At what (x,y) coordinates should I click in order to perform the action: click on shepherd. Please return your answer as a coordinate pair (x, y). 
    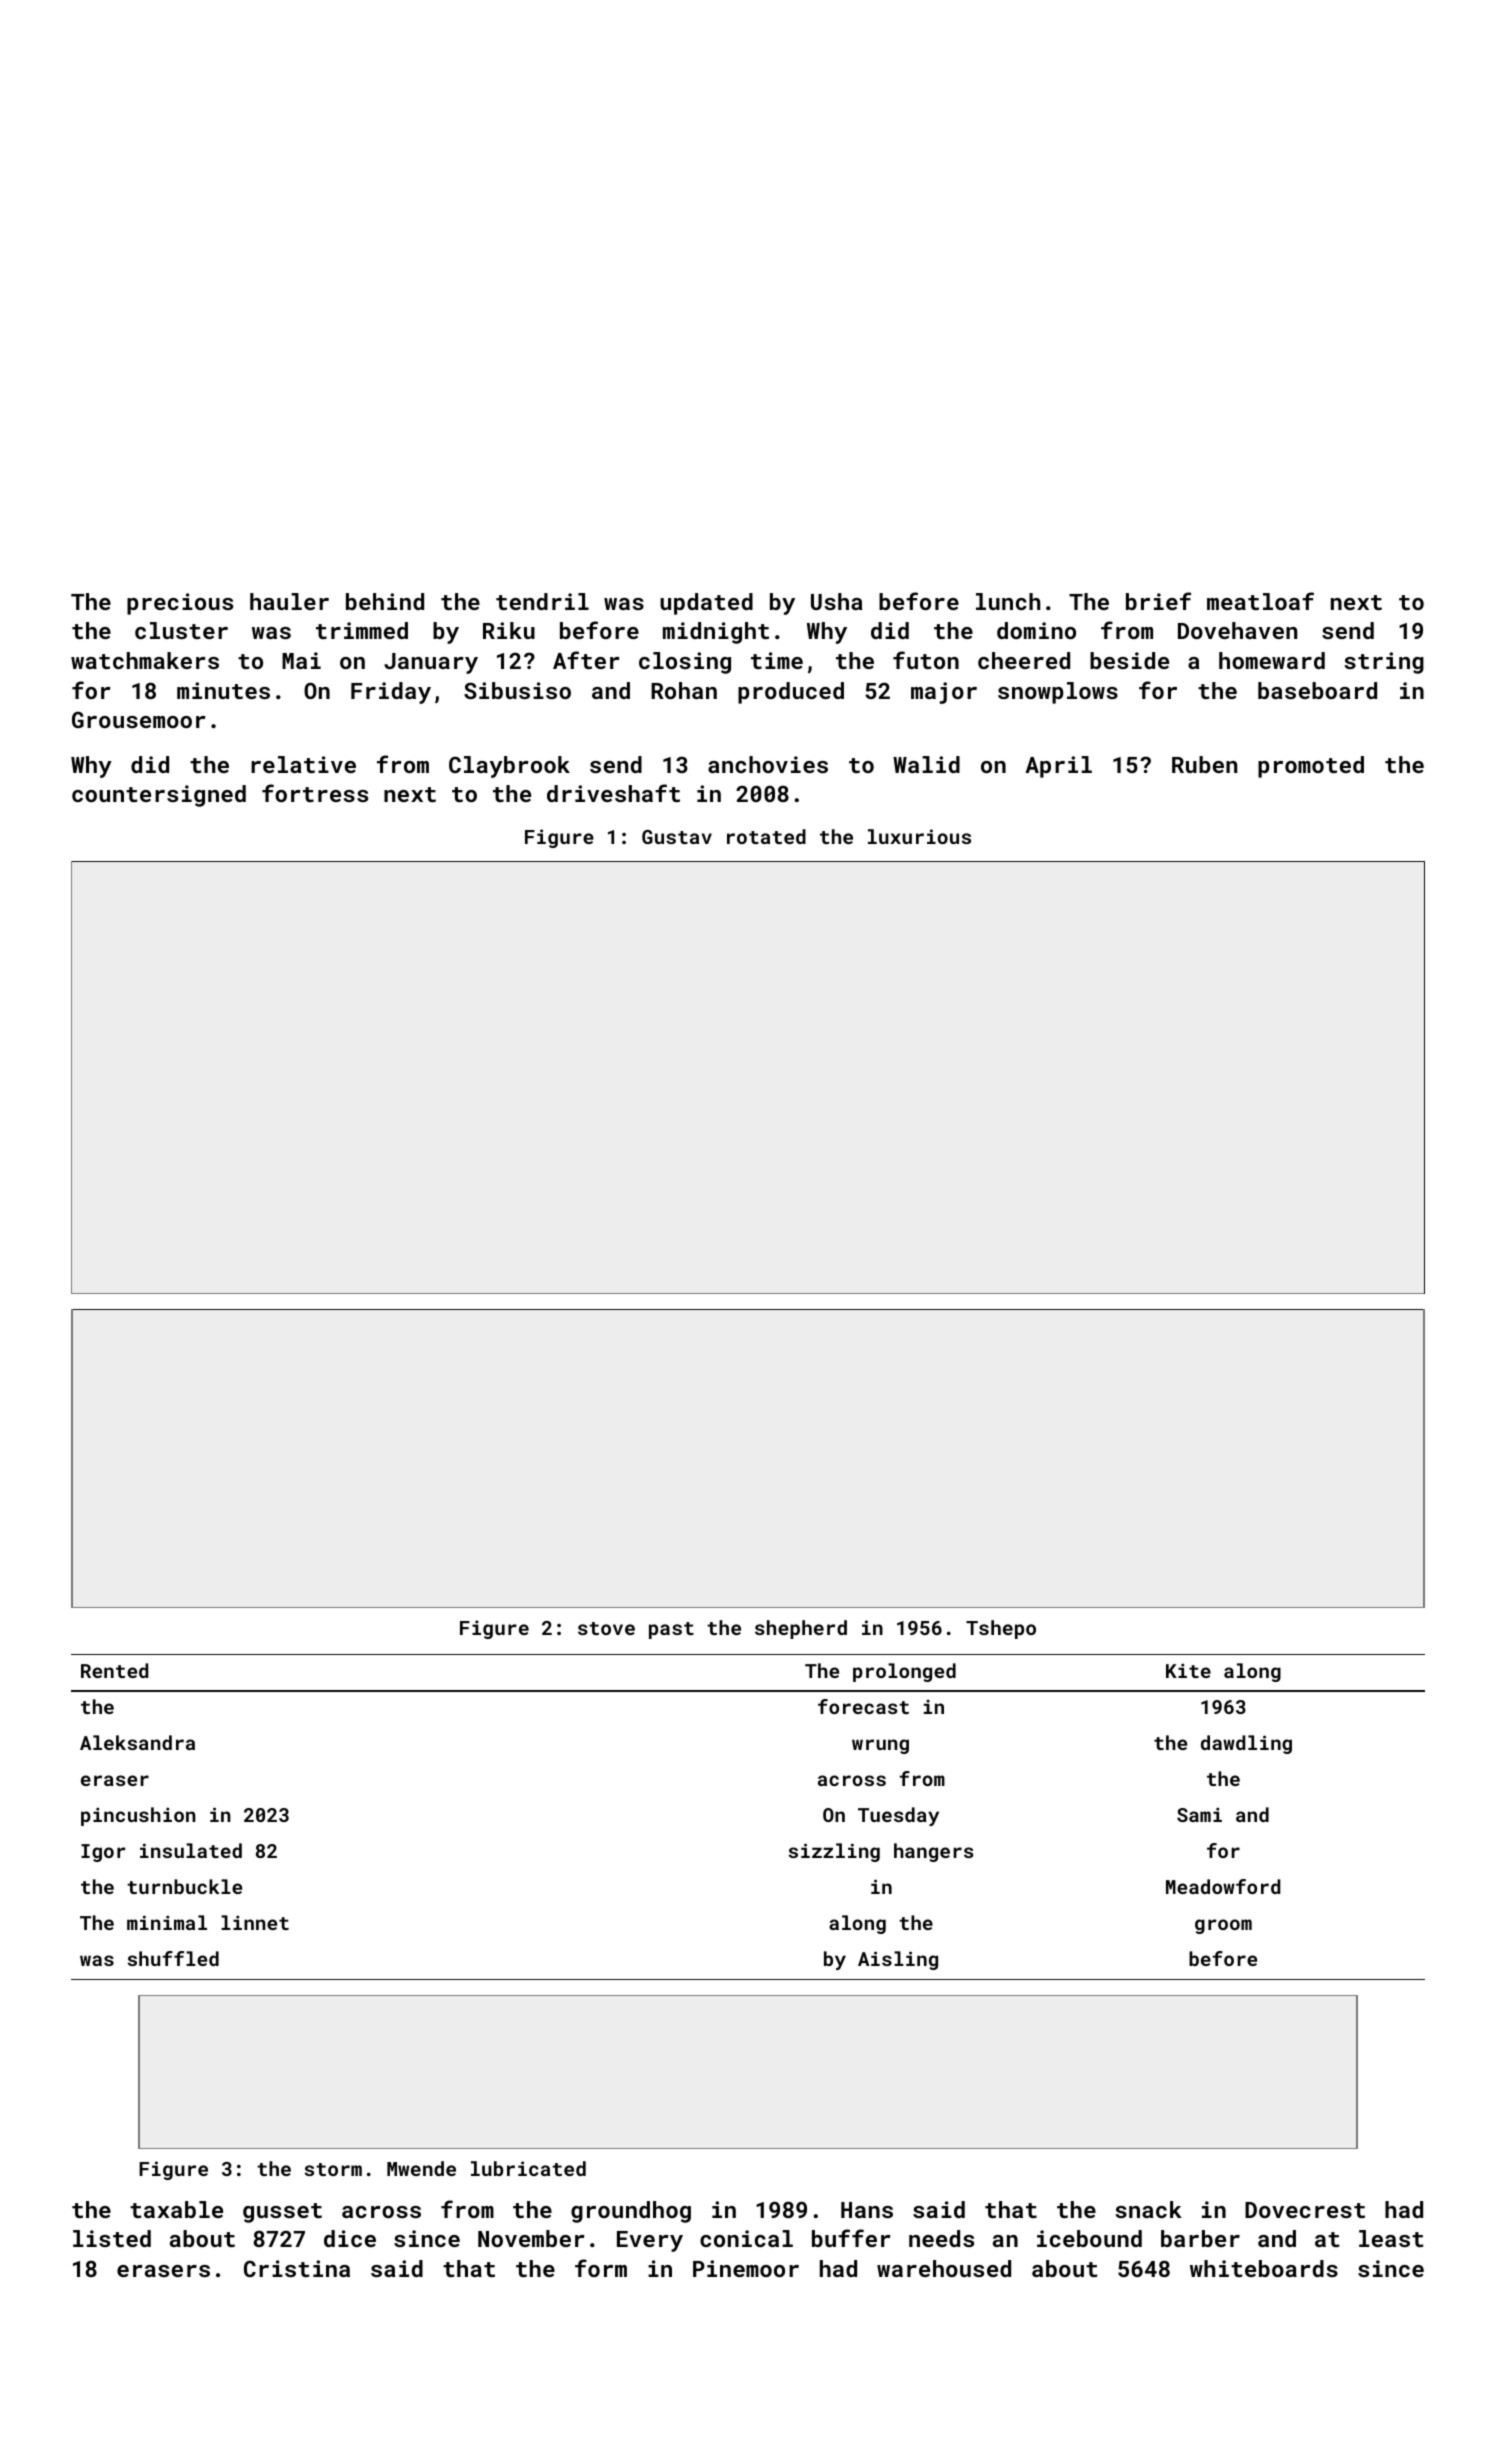
    Looking at the image, I should click on (801, 1629).
